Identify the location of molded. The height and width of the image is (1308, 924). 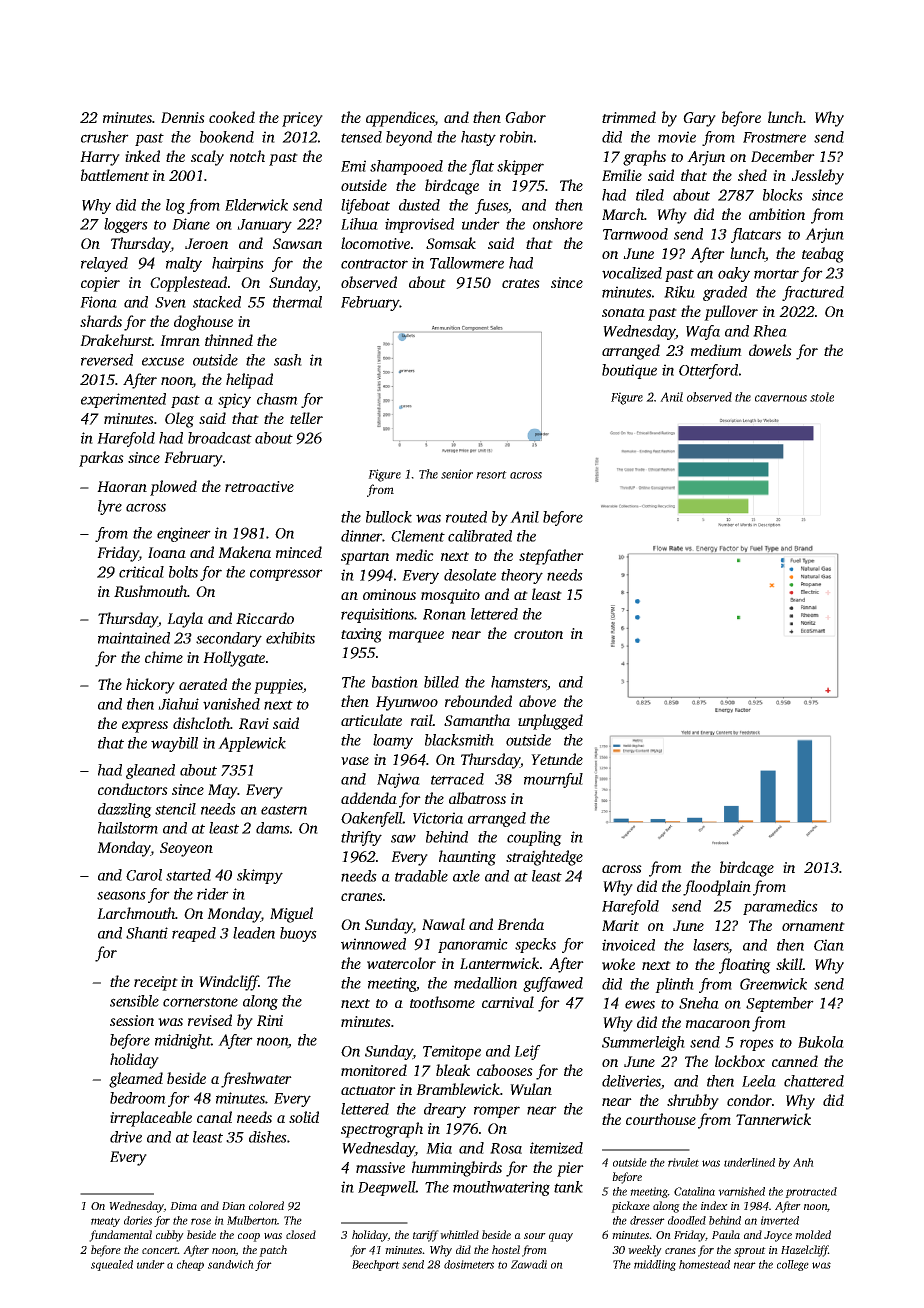
(813, 1234).
